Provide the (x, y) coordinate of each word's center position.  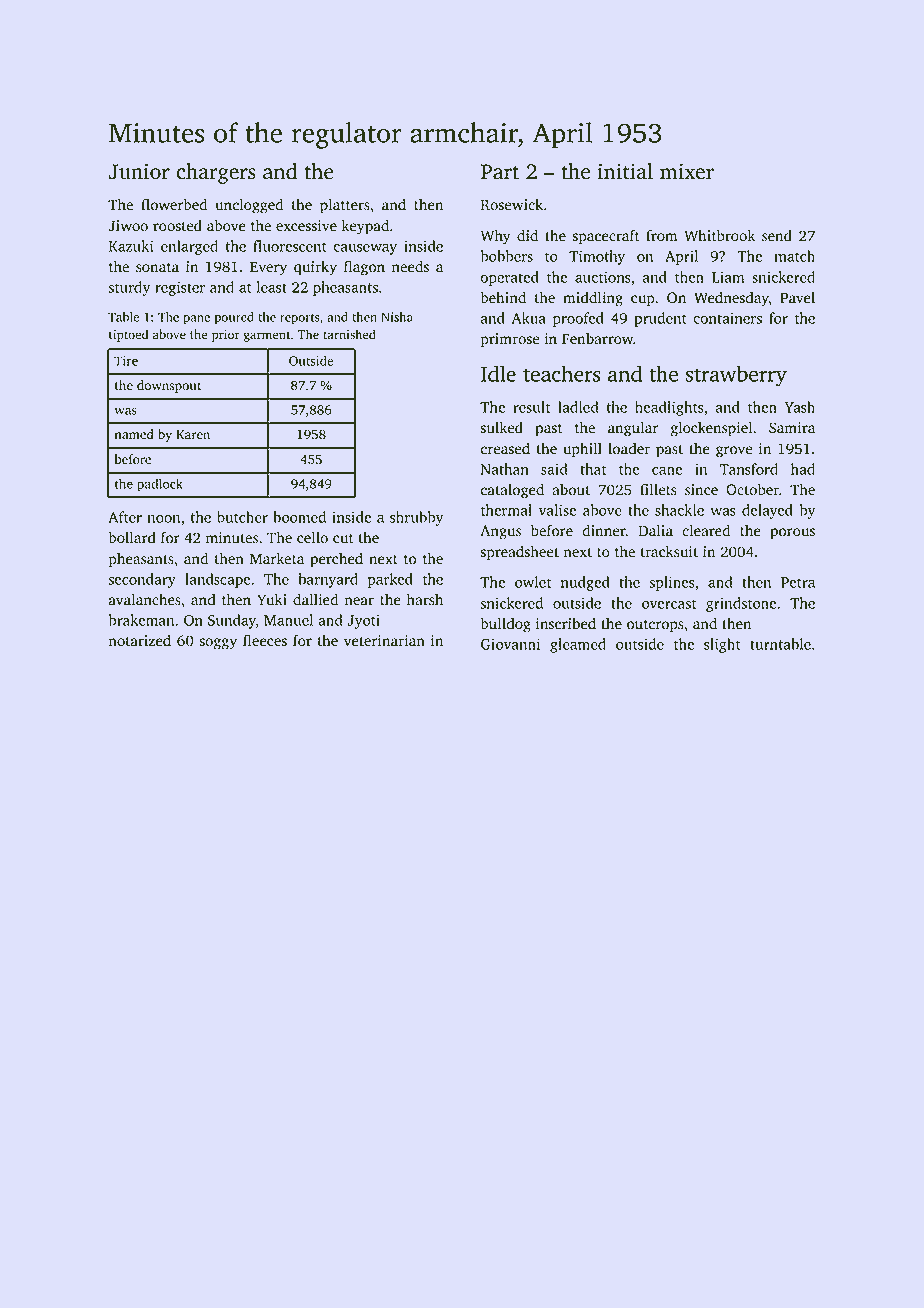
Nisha (397, 317)
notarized (140, 641)
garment (267, 336)
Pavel (797, 298)
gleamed (578, 645)
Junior (139, 171)
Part (500, 172)
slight (722, 645)
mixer (687, 171)
